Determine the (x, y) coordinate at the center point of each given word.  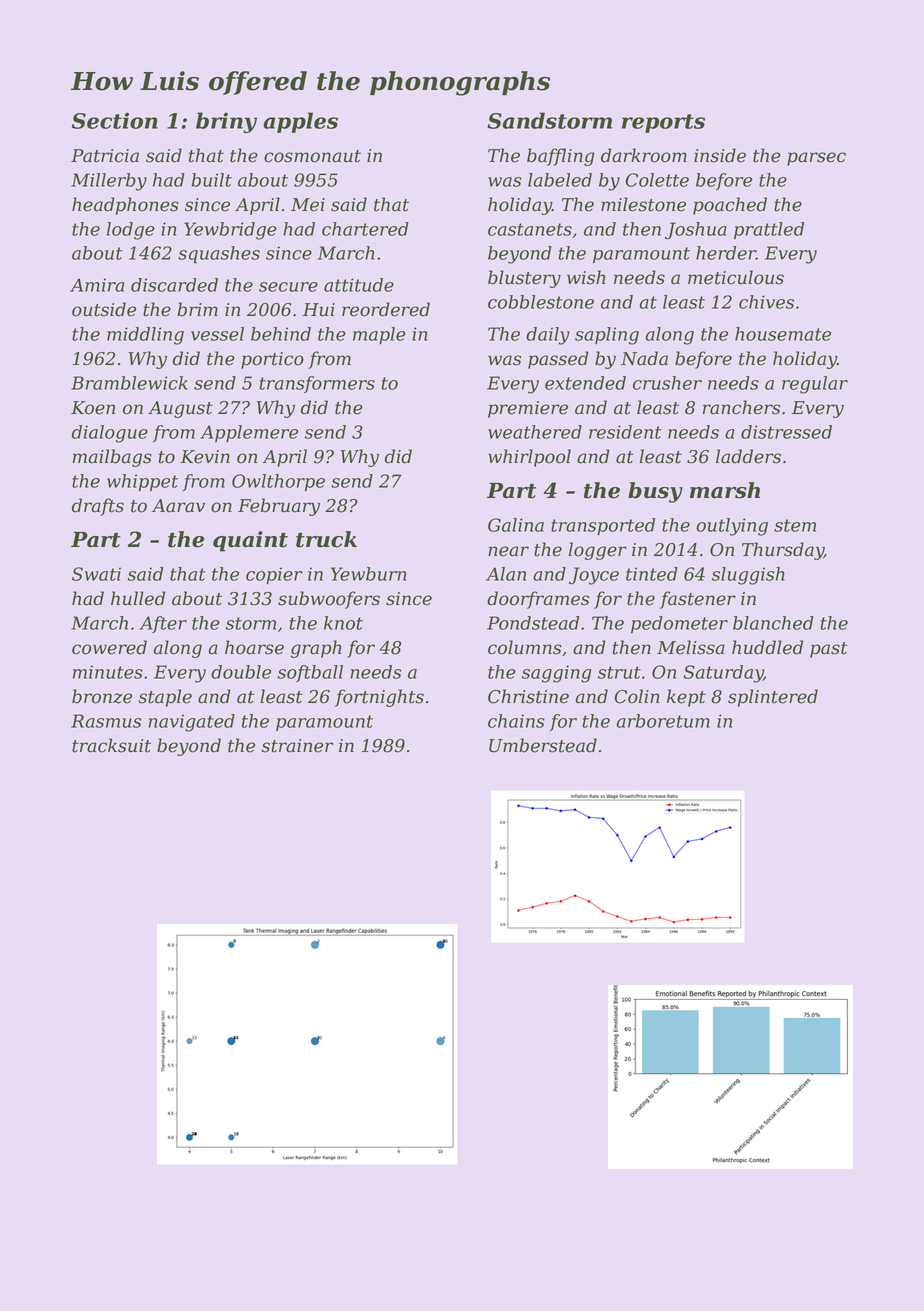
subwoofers (329, 600)
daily (548, 336)
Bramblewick (129, 383)
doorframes (538, 600)
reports (663, 123)
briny (226, 122)
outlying (732, 527)
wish (586, 277)
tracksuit (111, 745)
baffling (561, 157)
